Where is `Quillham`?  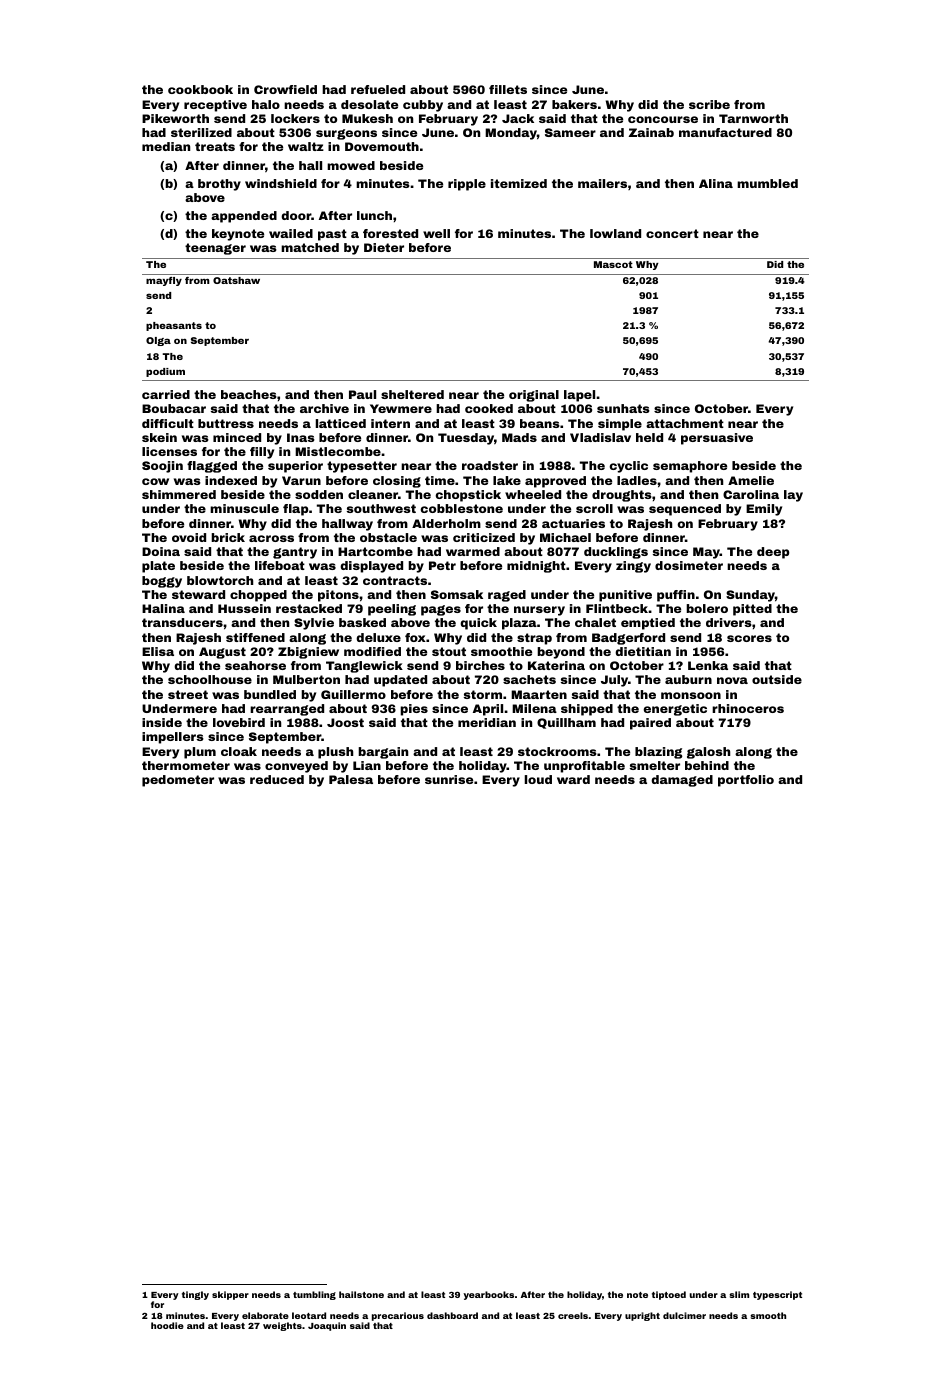
Quillham is located at coordinates (566, 723).
